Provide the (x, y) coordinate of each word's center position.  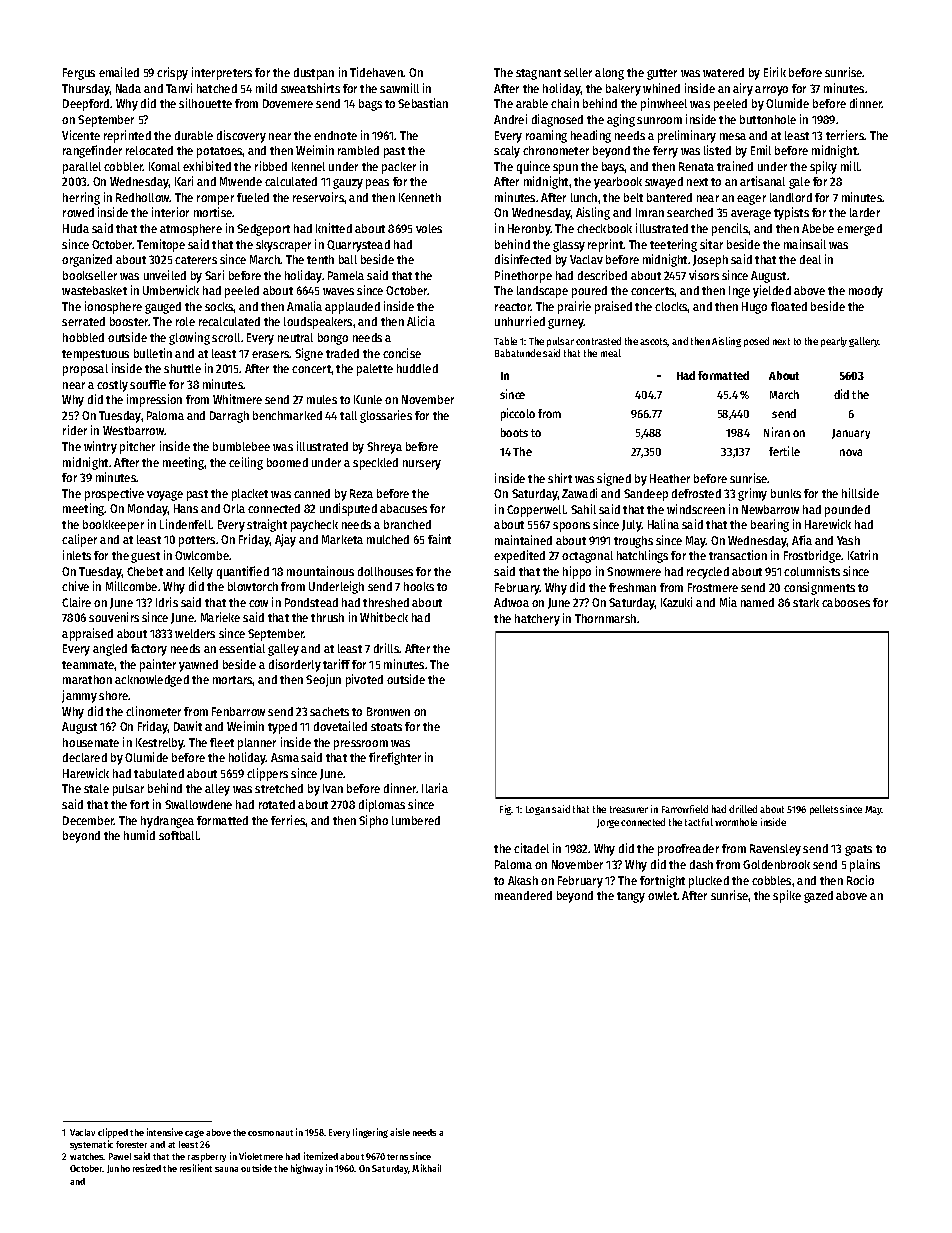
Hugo (754, 308)
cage (194, 1134)
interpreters (222, 73)
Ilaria (435, 788)
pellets (824, 810)
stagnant (538, 74)
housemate (91, 742)
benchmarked (287, 415)
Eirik (775, 72)
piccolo (518, 414)
